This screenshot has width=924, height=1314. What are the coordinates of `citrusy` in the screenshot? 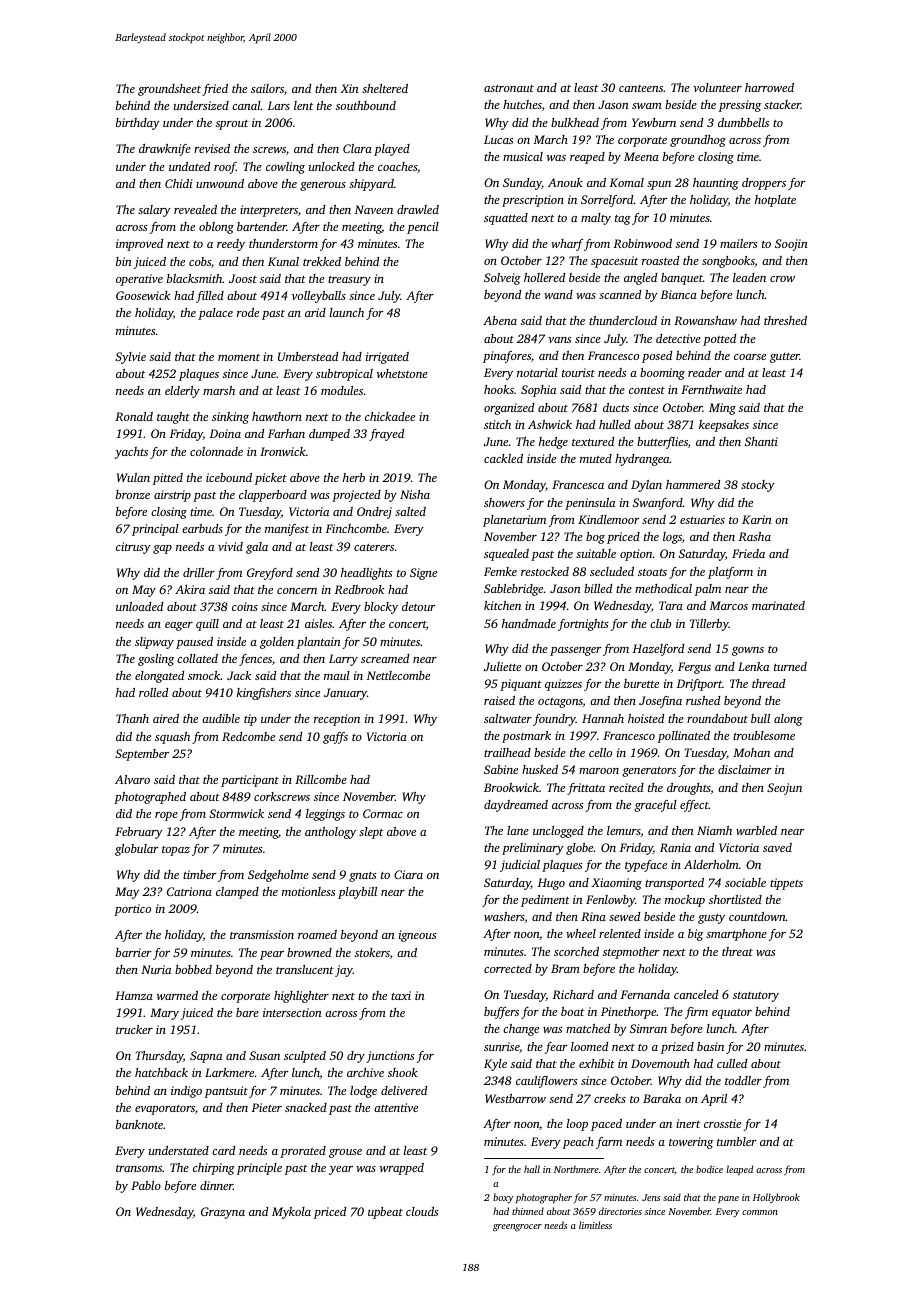 It's located at (133, 548).
